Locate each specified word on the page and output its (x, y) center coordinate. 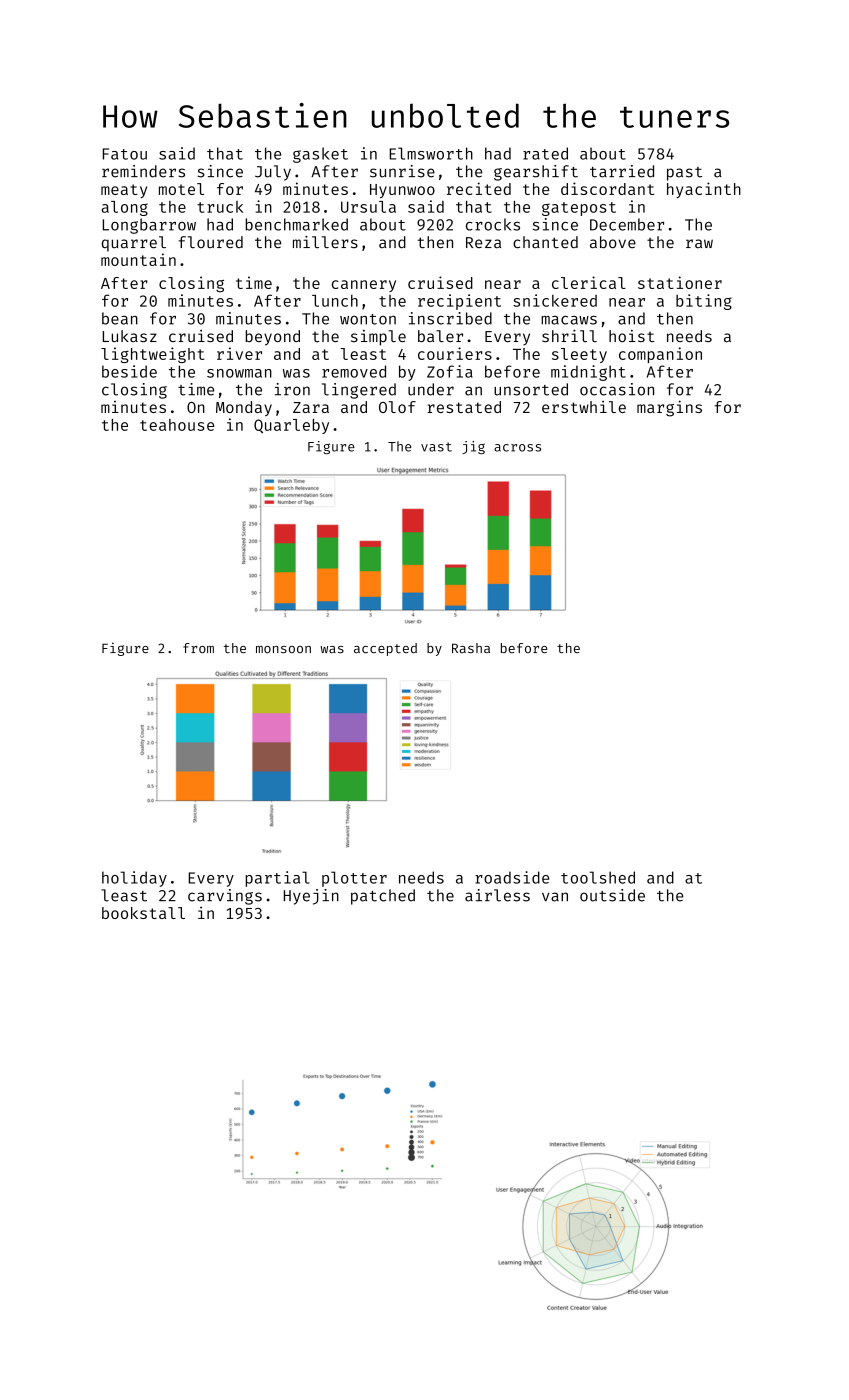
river (239, 353)
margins (669, 408)
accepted (385, 649)
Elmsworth (431, 153)
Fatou (125, 154)
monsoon (283, 649)
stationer (680, 282)
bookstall (143, 913)
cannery (364, 286)
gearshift (536, 173)
